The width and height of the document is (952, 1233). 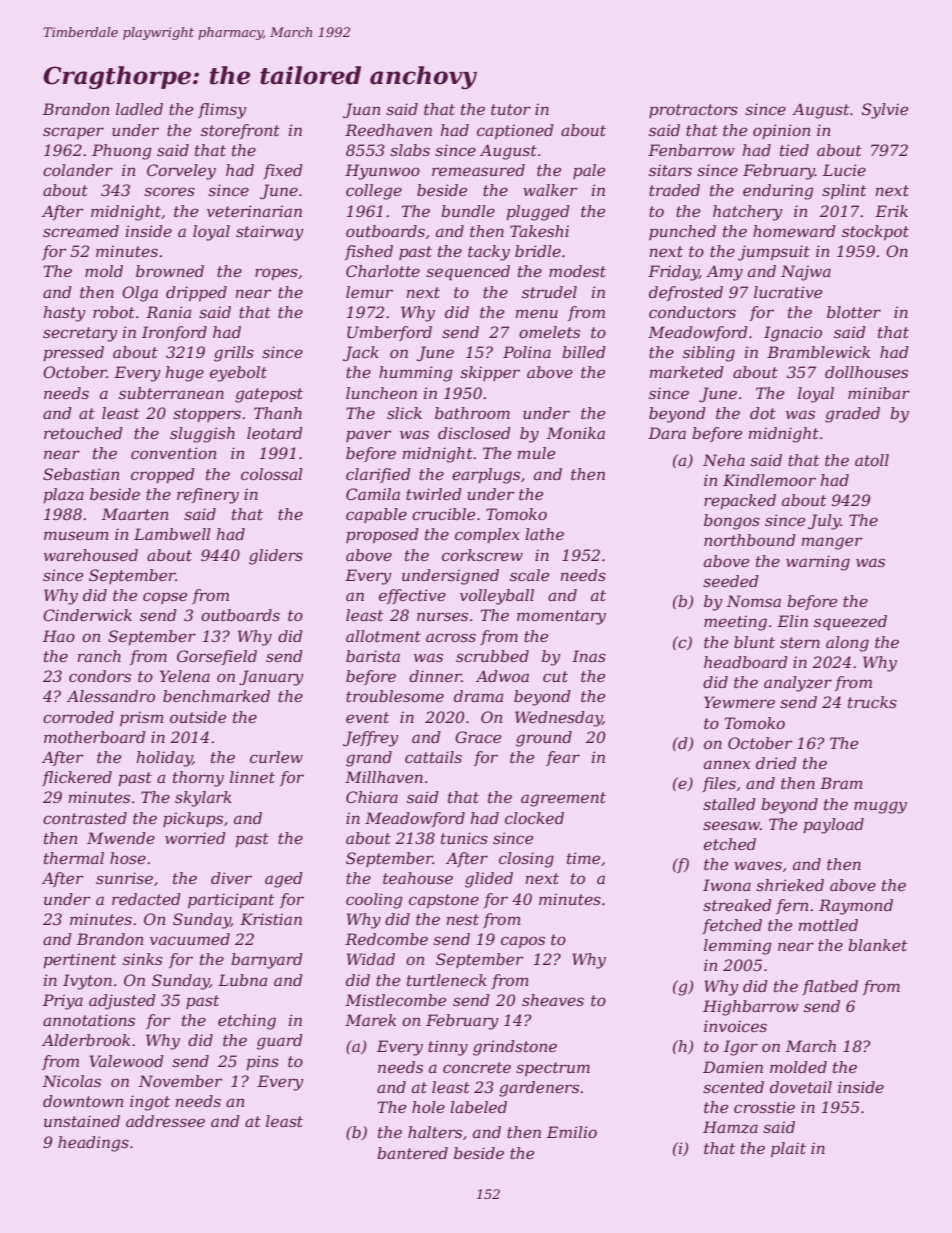 What do you see at coordinates (222, 111) in the document?
I see `flimsy` at bounding box center [222, 111].
